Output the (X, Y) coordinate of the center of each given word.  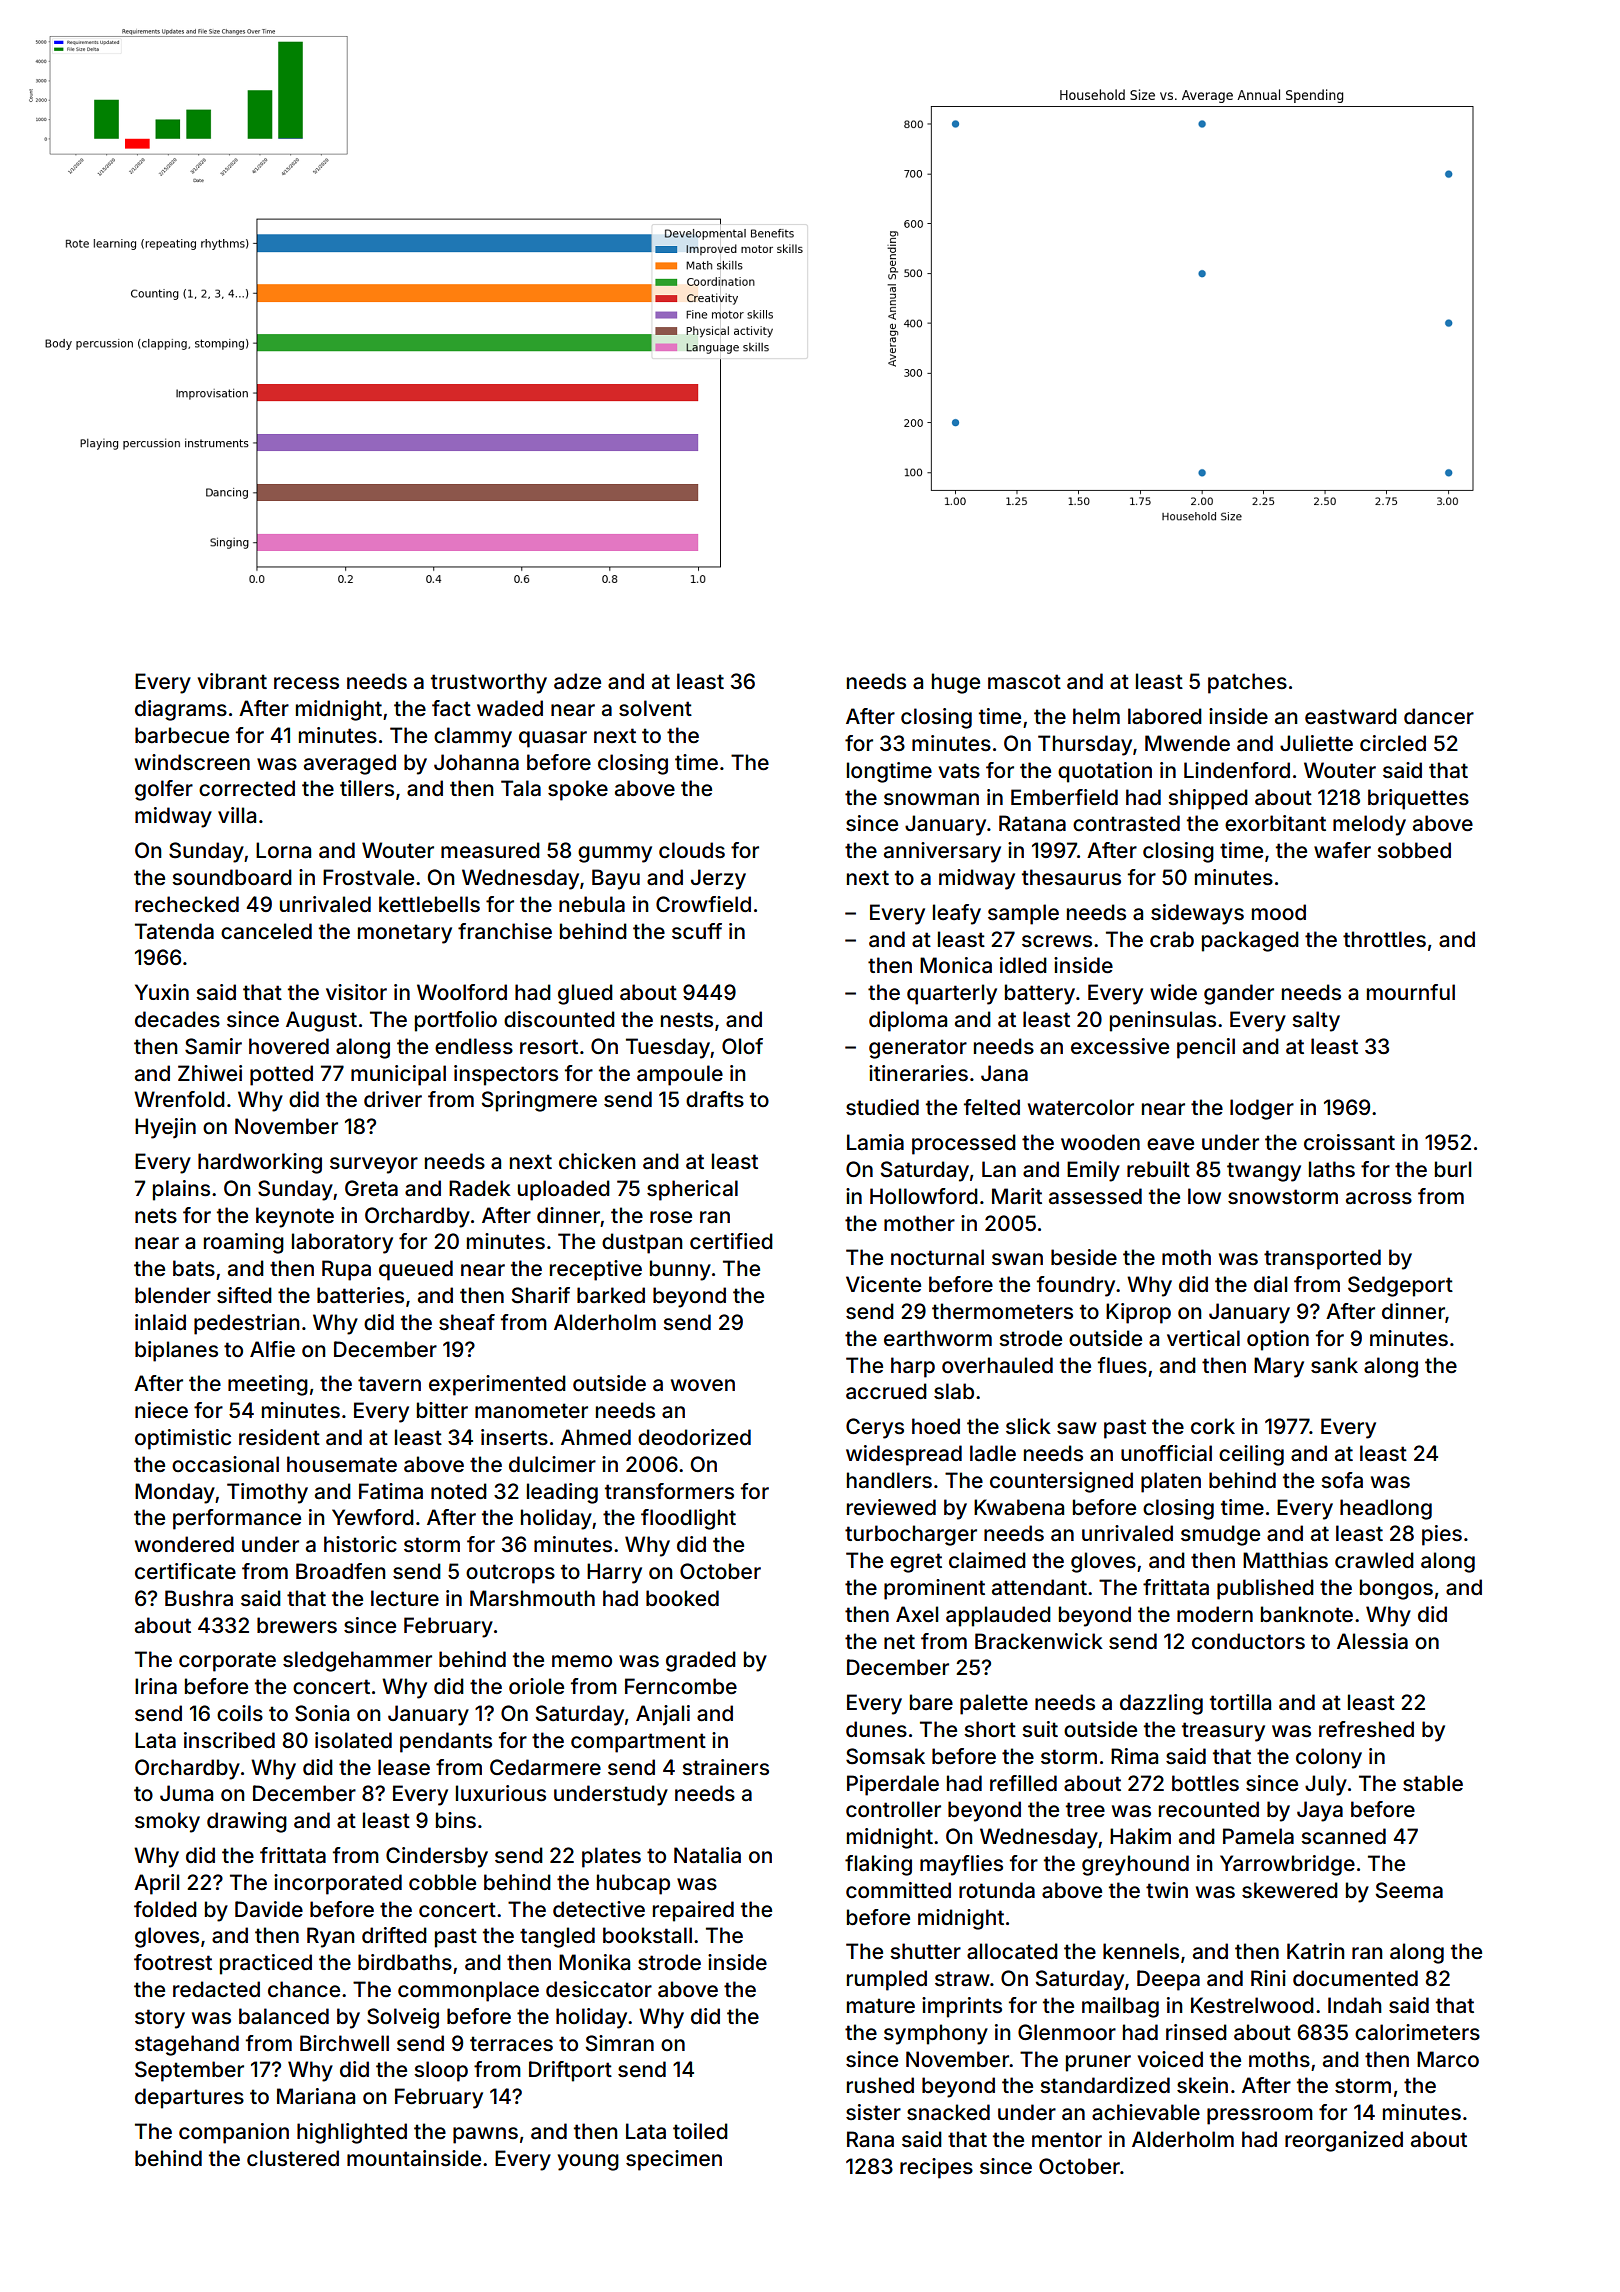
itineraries (918, 1073)
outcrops (510, 1574)
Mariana (316, 2096)
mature (881, 2005)
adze (577, 681)
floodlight (688, 1519)
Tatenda (174, 931)
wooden (1100, 1142)
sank (1334, 1365)
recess (306, 683)
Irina (156, 1686)
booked (682, 1598)
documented (1355, 1978)
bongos (1396, 1589)
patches (1247, 683)
